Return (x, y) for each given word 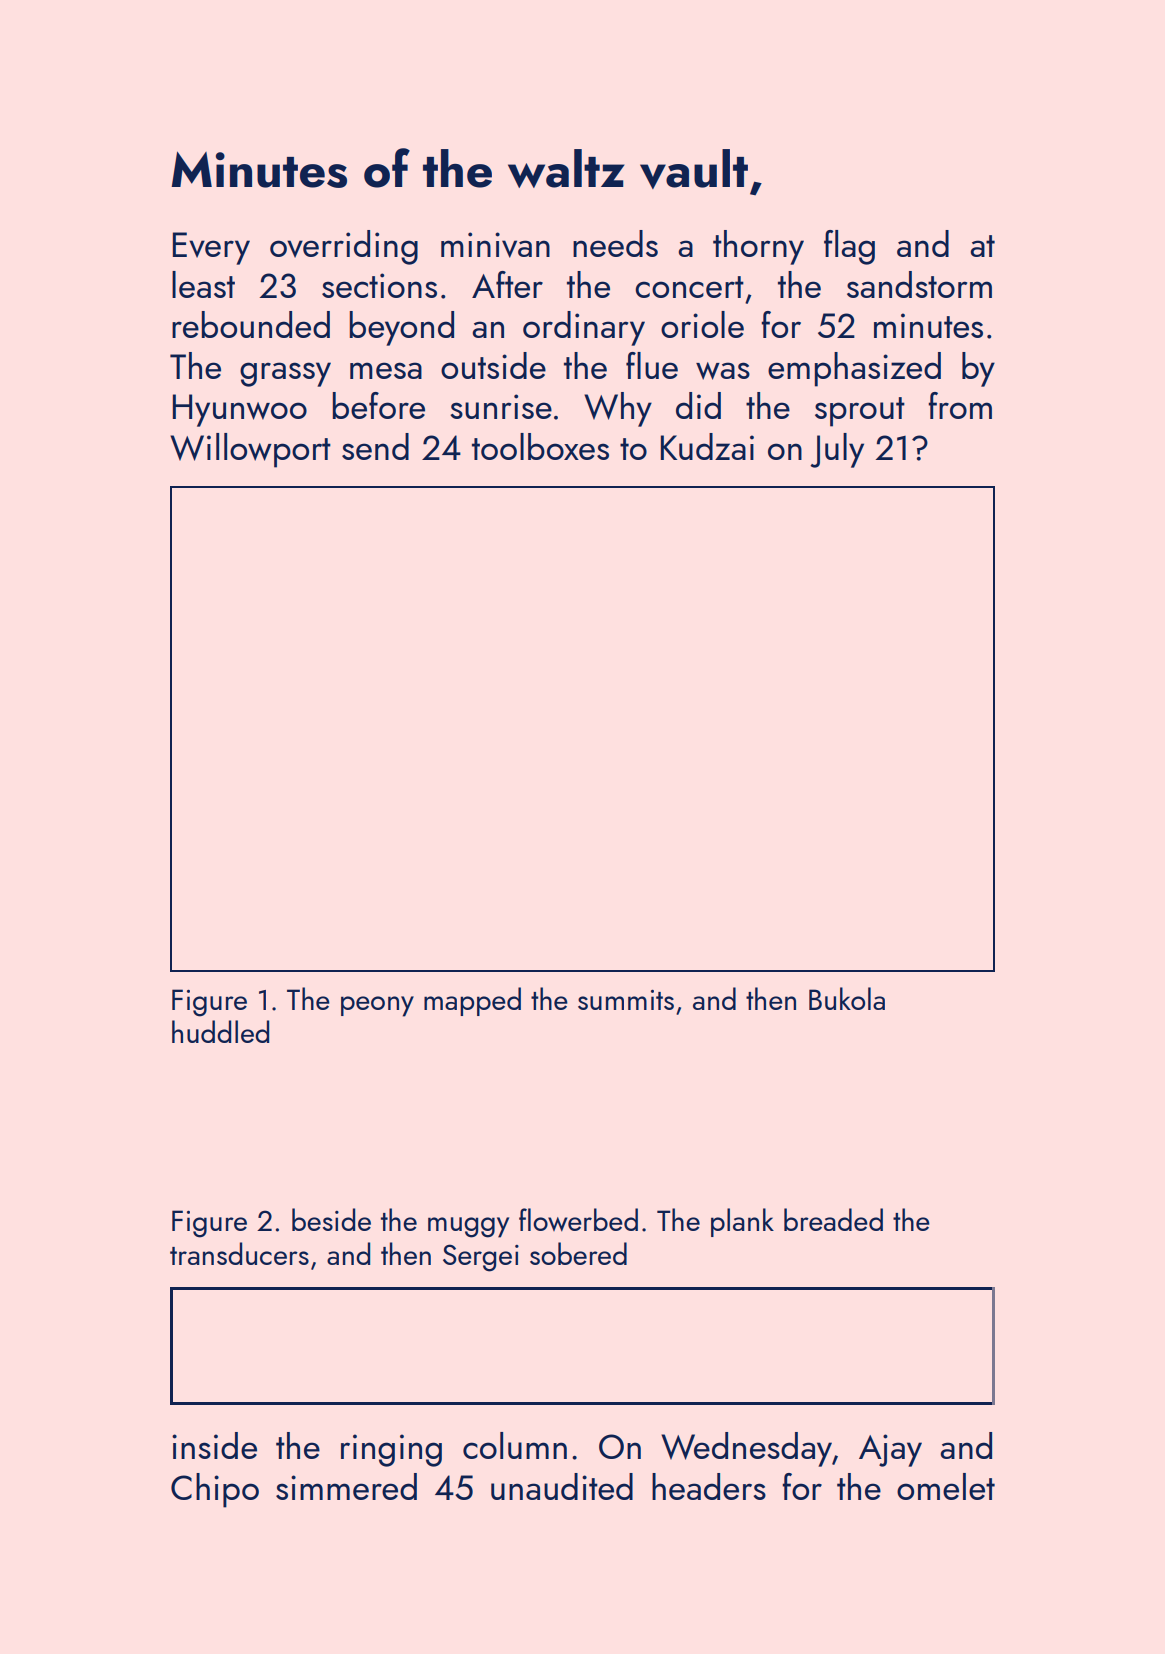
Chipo (215, 1490)
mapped (472, 1001)
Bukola (847, 998)
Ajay (890, 1450)
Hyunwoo (240, 410)
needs (615, 243)
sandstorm (919, 284)
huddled (221, 1031)
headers (709, 1486)
